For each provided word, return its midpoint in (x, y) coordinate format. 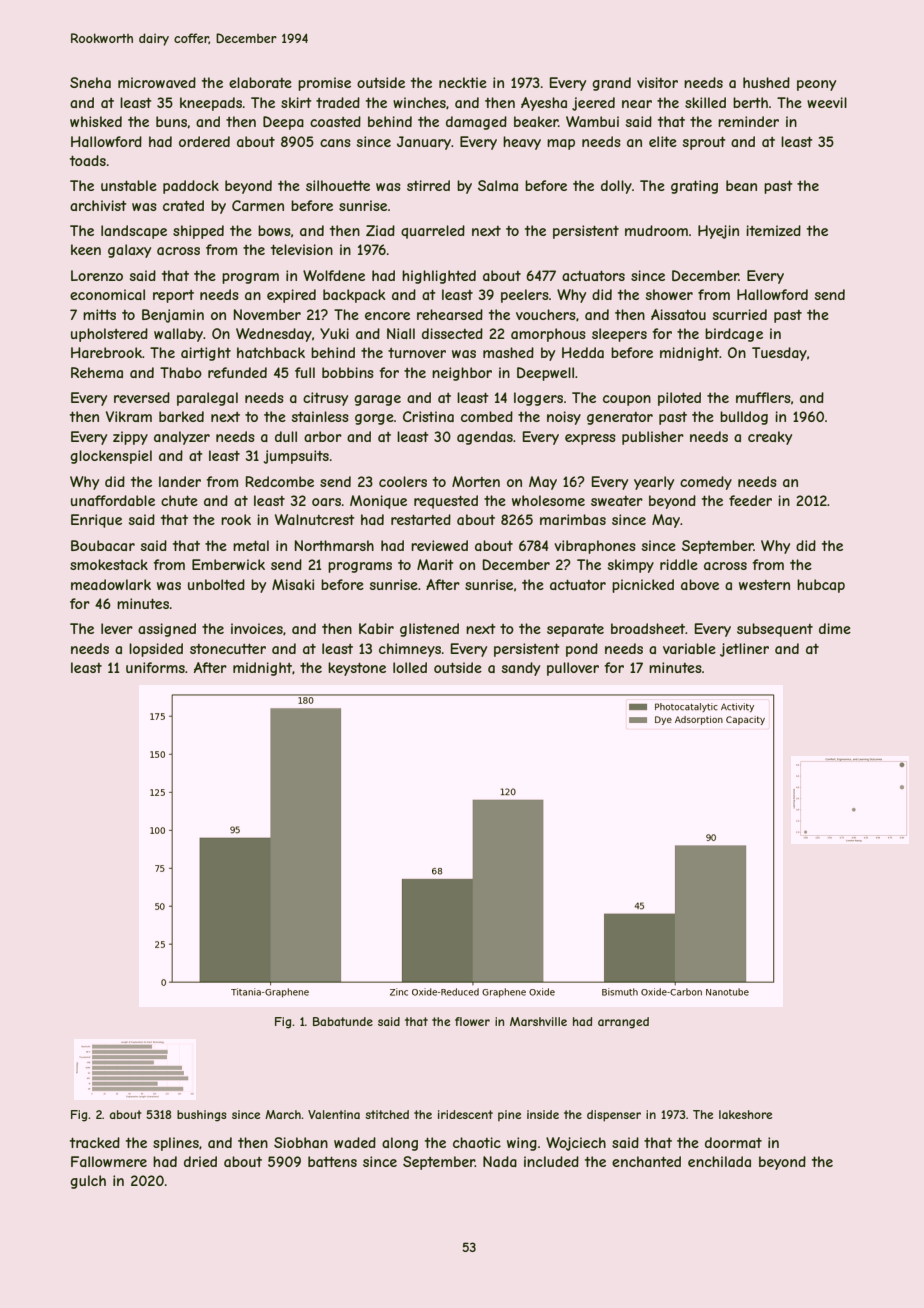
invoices (257, 628)
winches (419, 102)
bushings (202, 1116)
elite (663, 141)
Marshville (538, 1021)
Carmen (258, 205)
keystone (357, 669)
